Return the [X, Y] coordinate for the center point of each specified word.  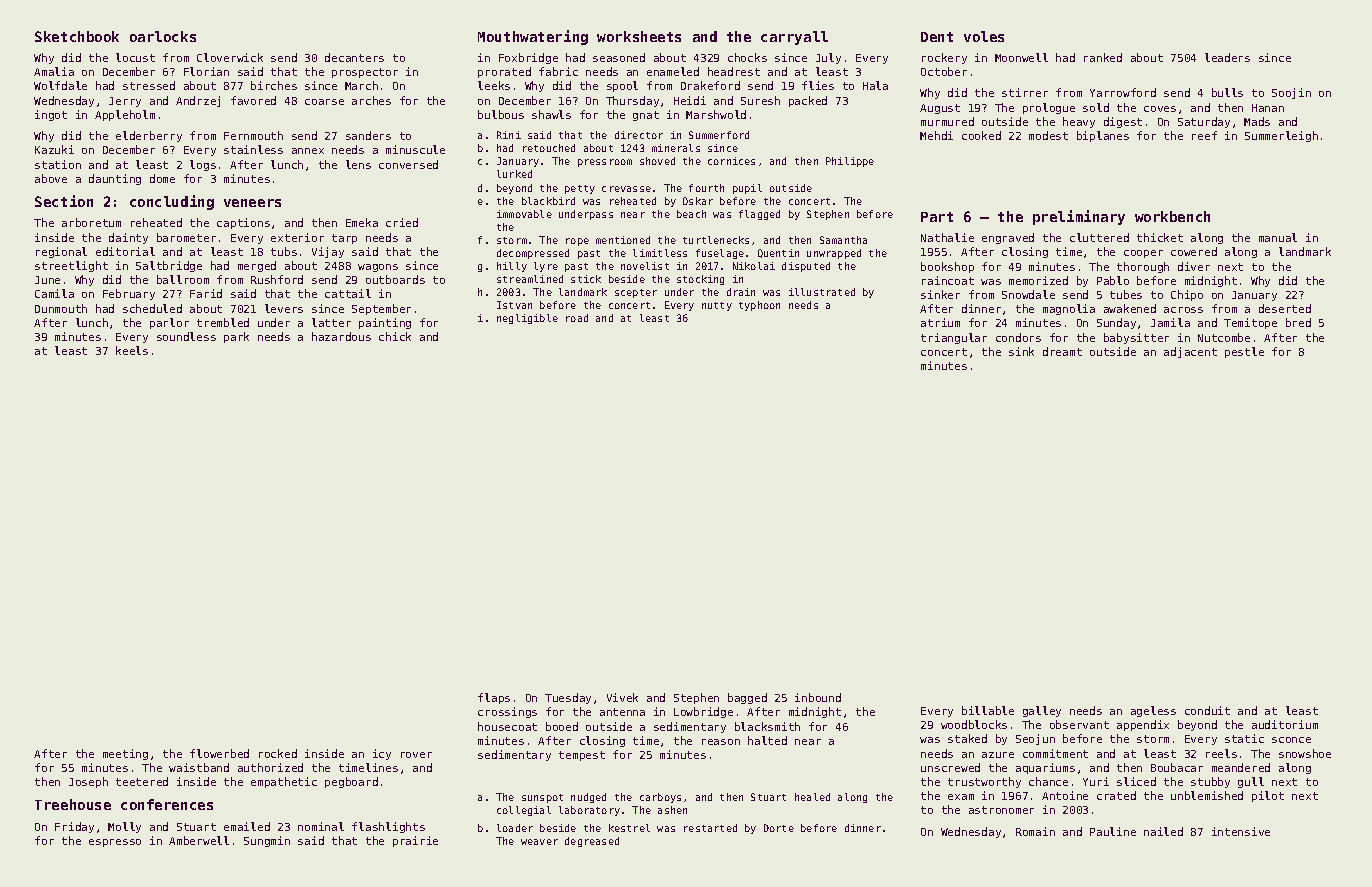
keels [132, 350]
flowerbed [219, 753]
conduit [1207, 710]
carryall [794, 38]
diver [1194, 266]
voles [984, 36]
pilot [1268, 796]
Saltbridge [169, 266]
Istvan [514, 305]
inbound [818, 697]
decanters [354, 57]
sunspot [542, 798]
